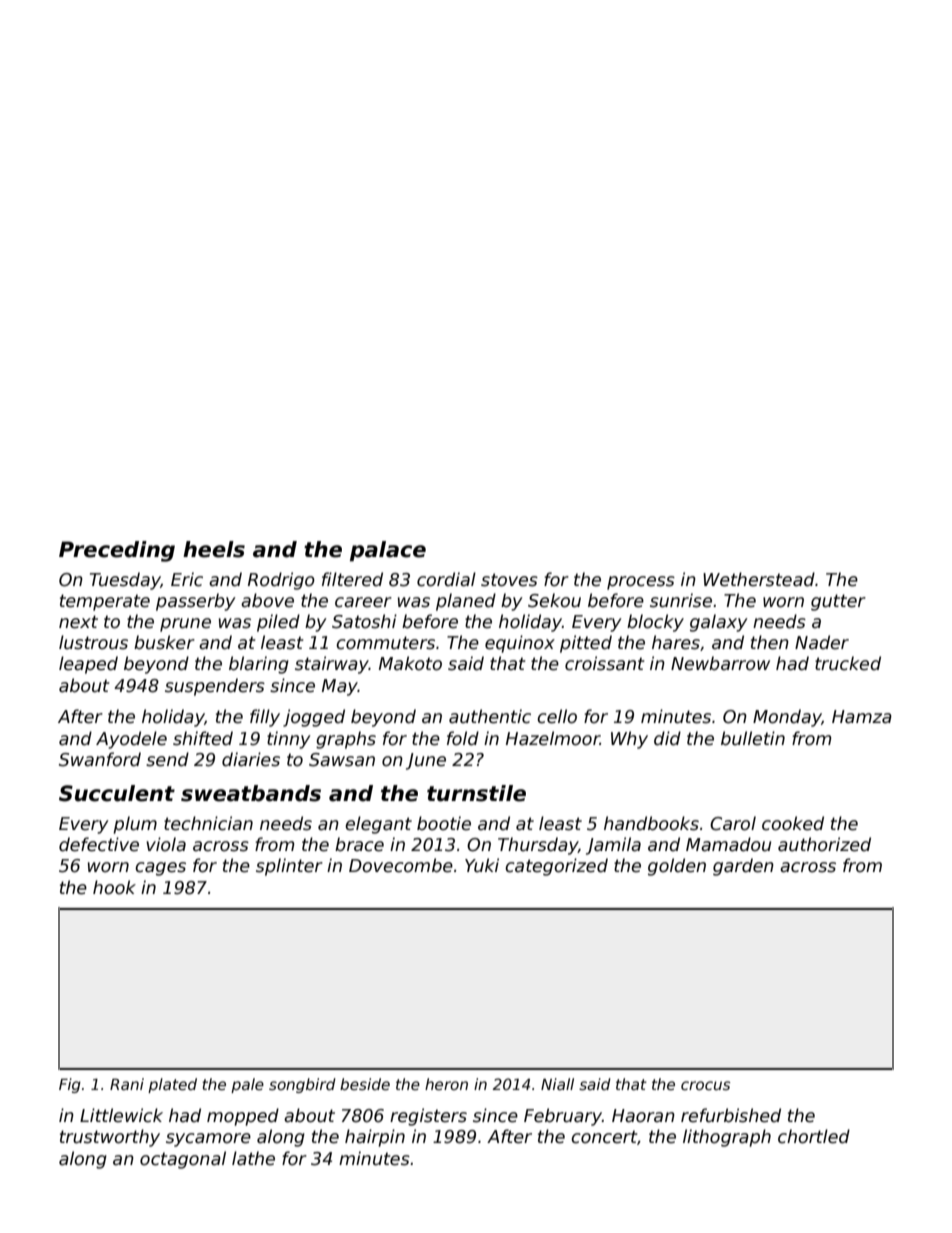  I want to click on pitted, so click(586, 644).
